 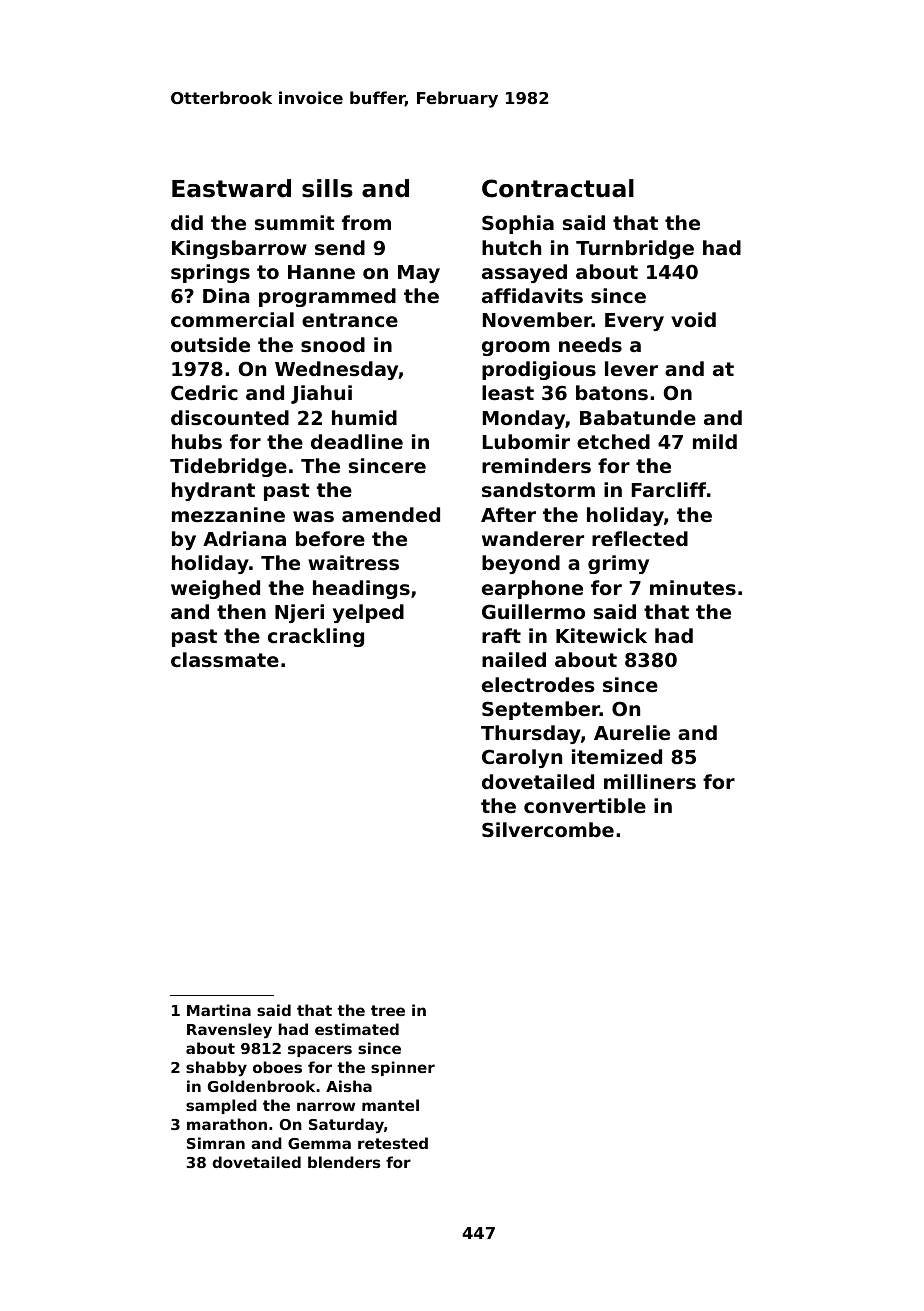 I want to click on spacers, so click(x=320, y=1051).
